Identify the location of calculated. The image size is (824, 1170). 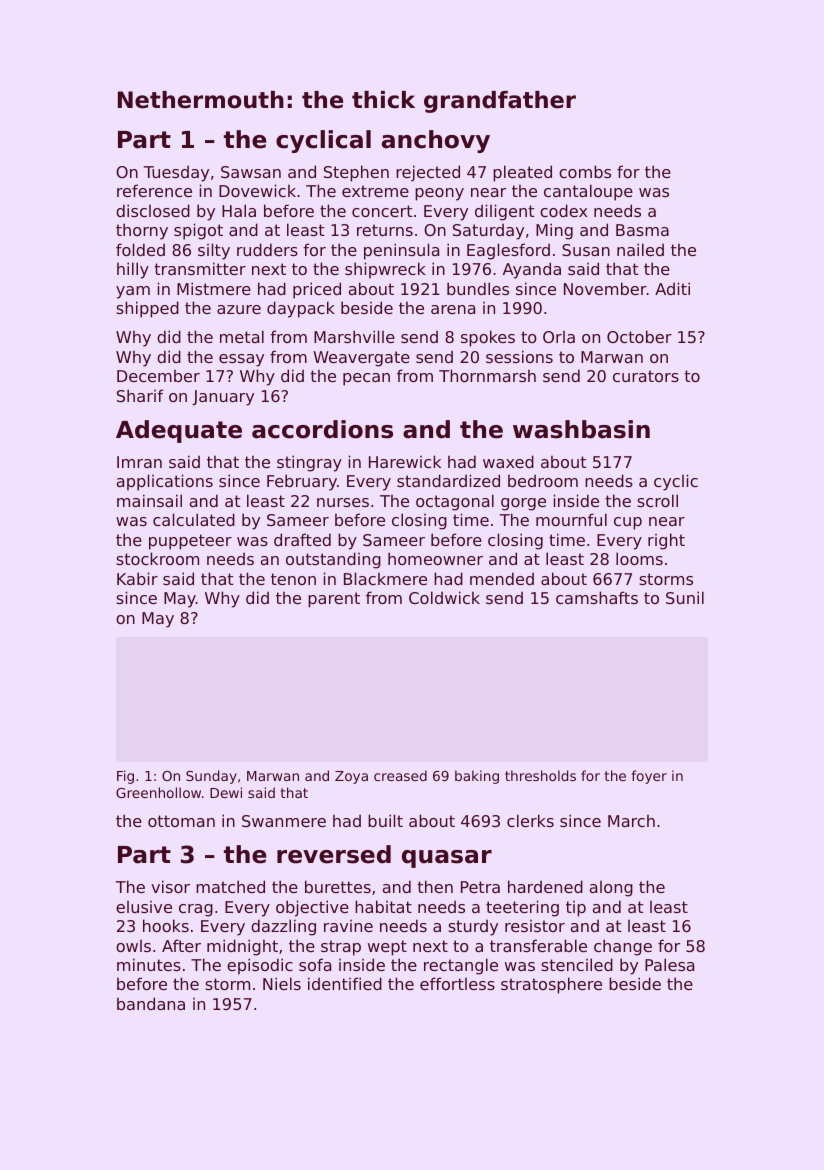
(194, 519).
